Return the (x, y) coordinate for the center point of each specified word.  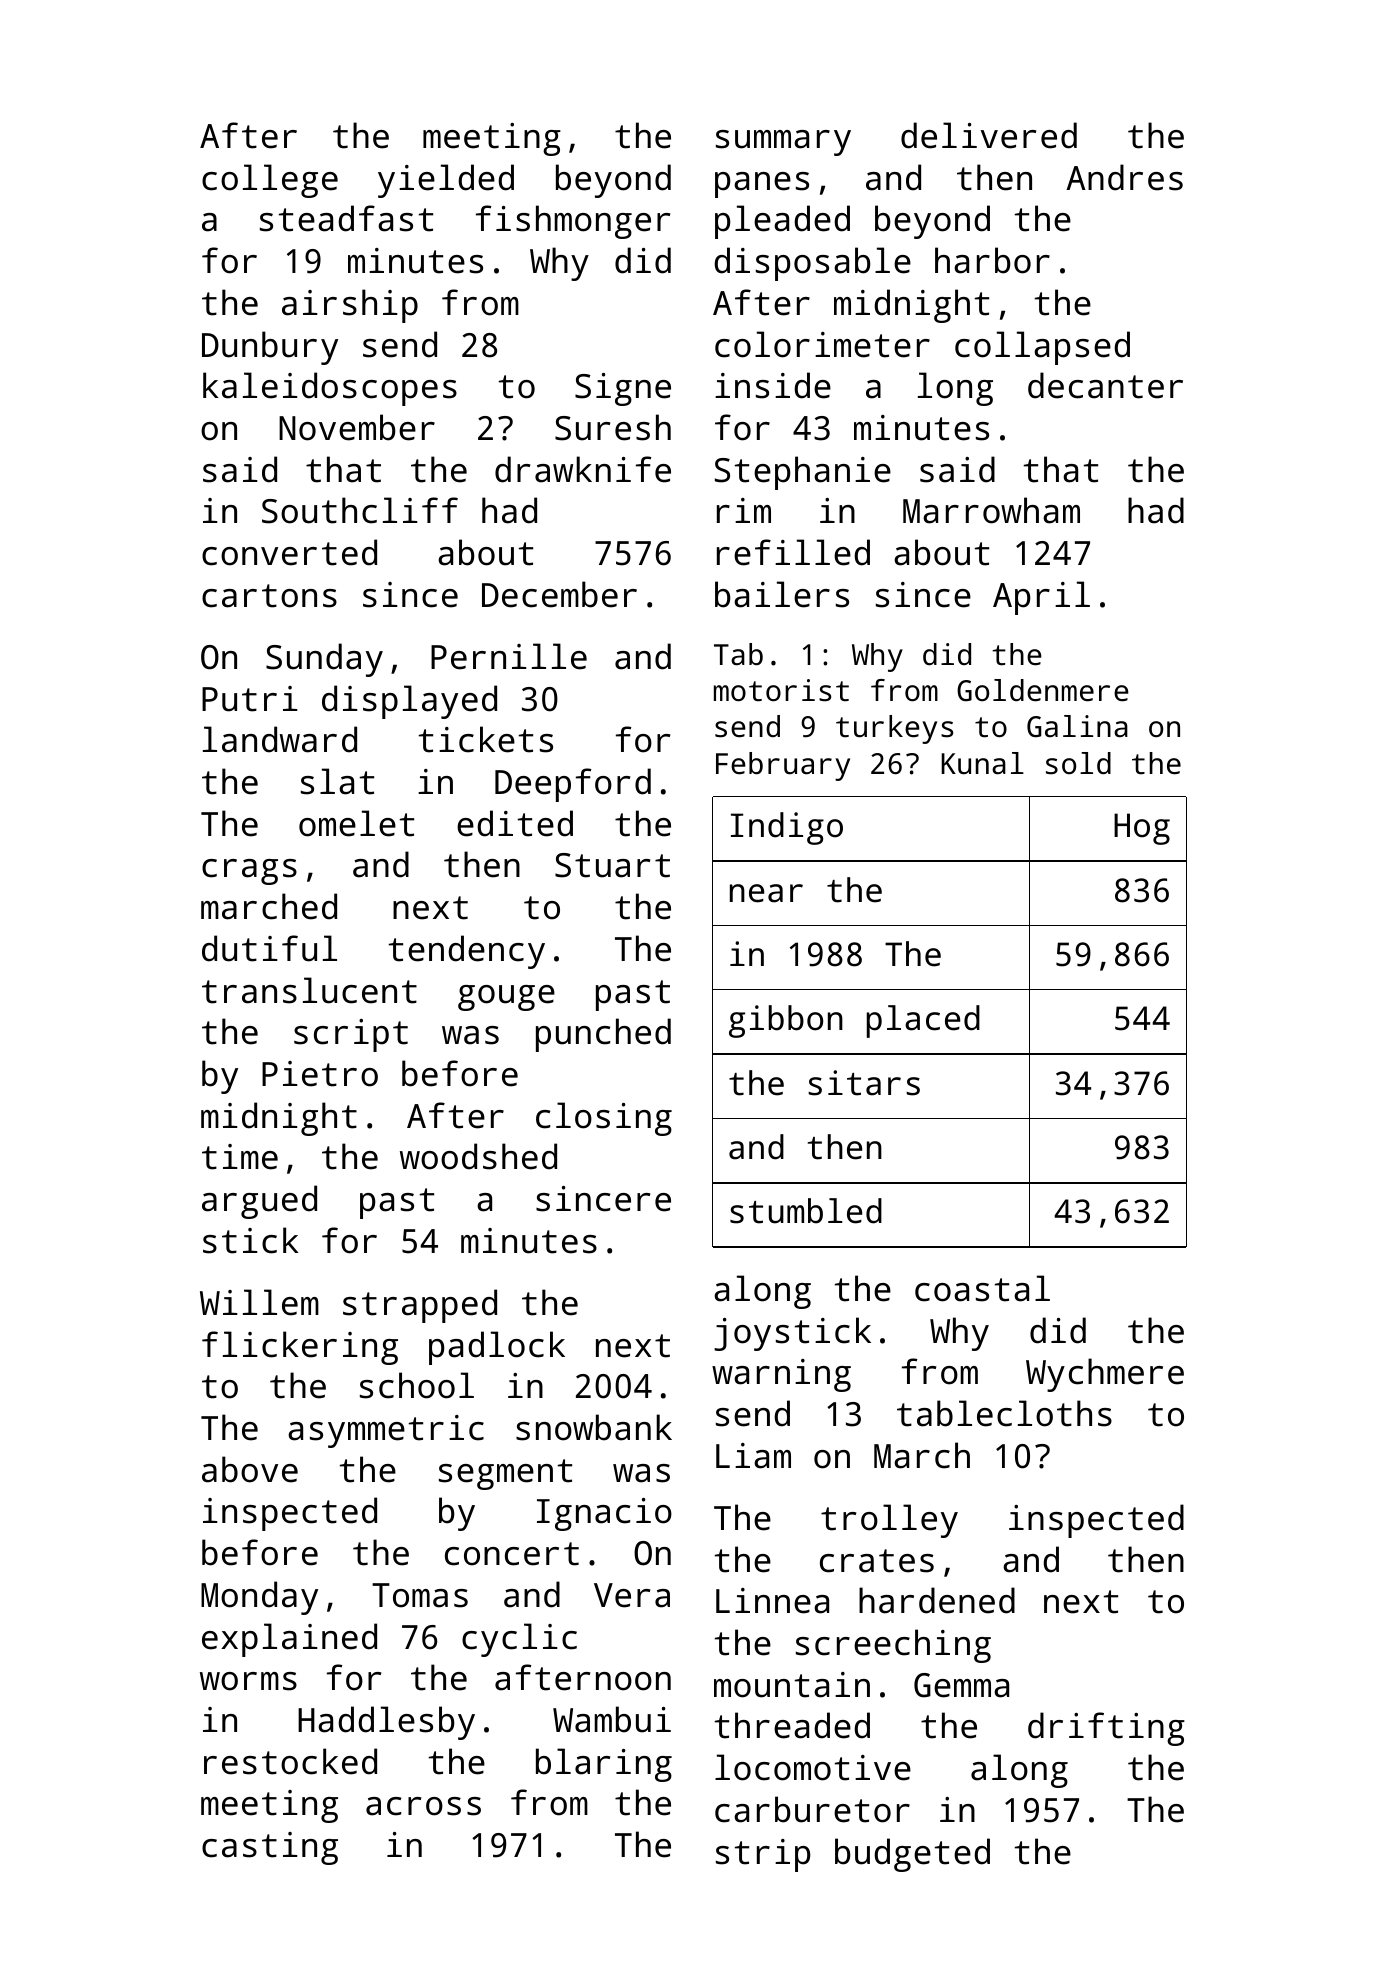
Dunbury (270, 348)
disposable (812, 264)
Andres (1124, 177)
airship (350, 306)
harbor (992, 260)
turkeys (894, 729)
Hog (1142, 829)
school (417, 1385)
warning (781, 1375)
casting (270, 1848)
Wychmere (1105, 1375)
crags (249, 872)
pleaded (782, 222)
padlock (497, 1348)
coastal (982, 1288)
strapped (420, 1306)
